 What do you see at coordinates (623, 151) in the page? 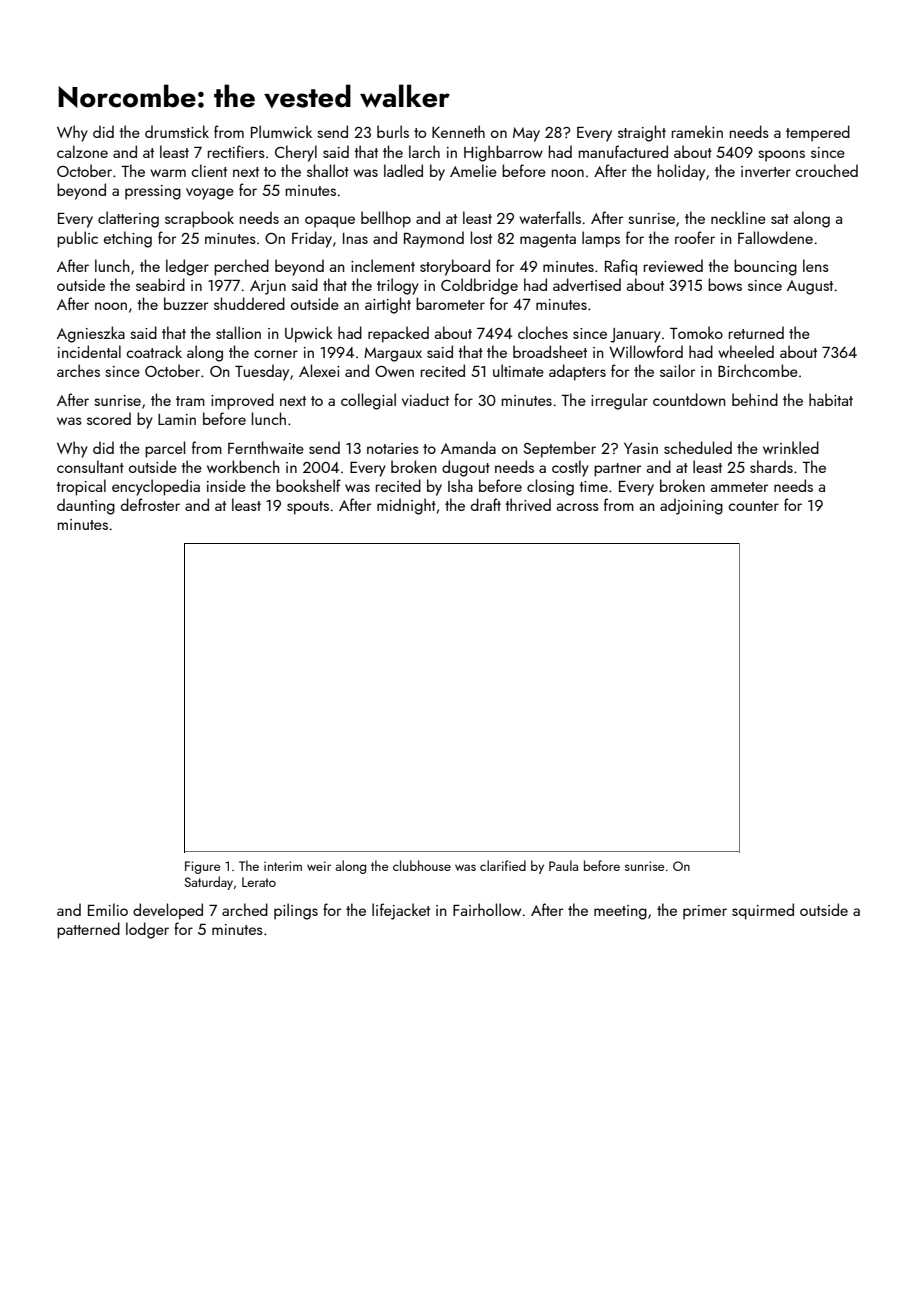
I see `manufactured` at bounding box center [623, 151].
